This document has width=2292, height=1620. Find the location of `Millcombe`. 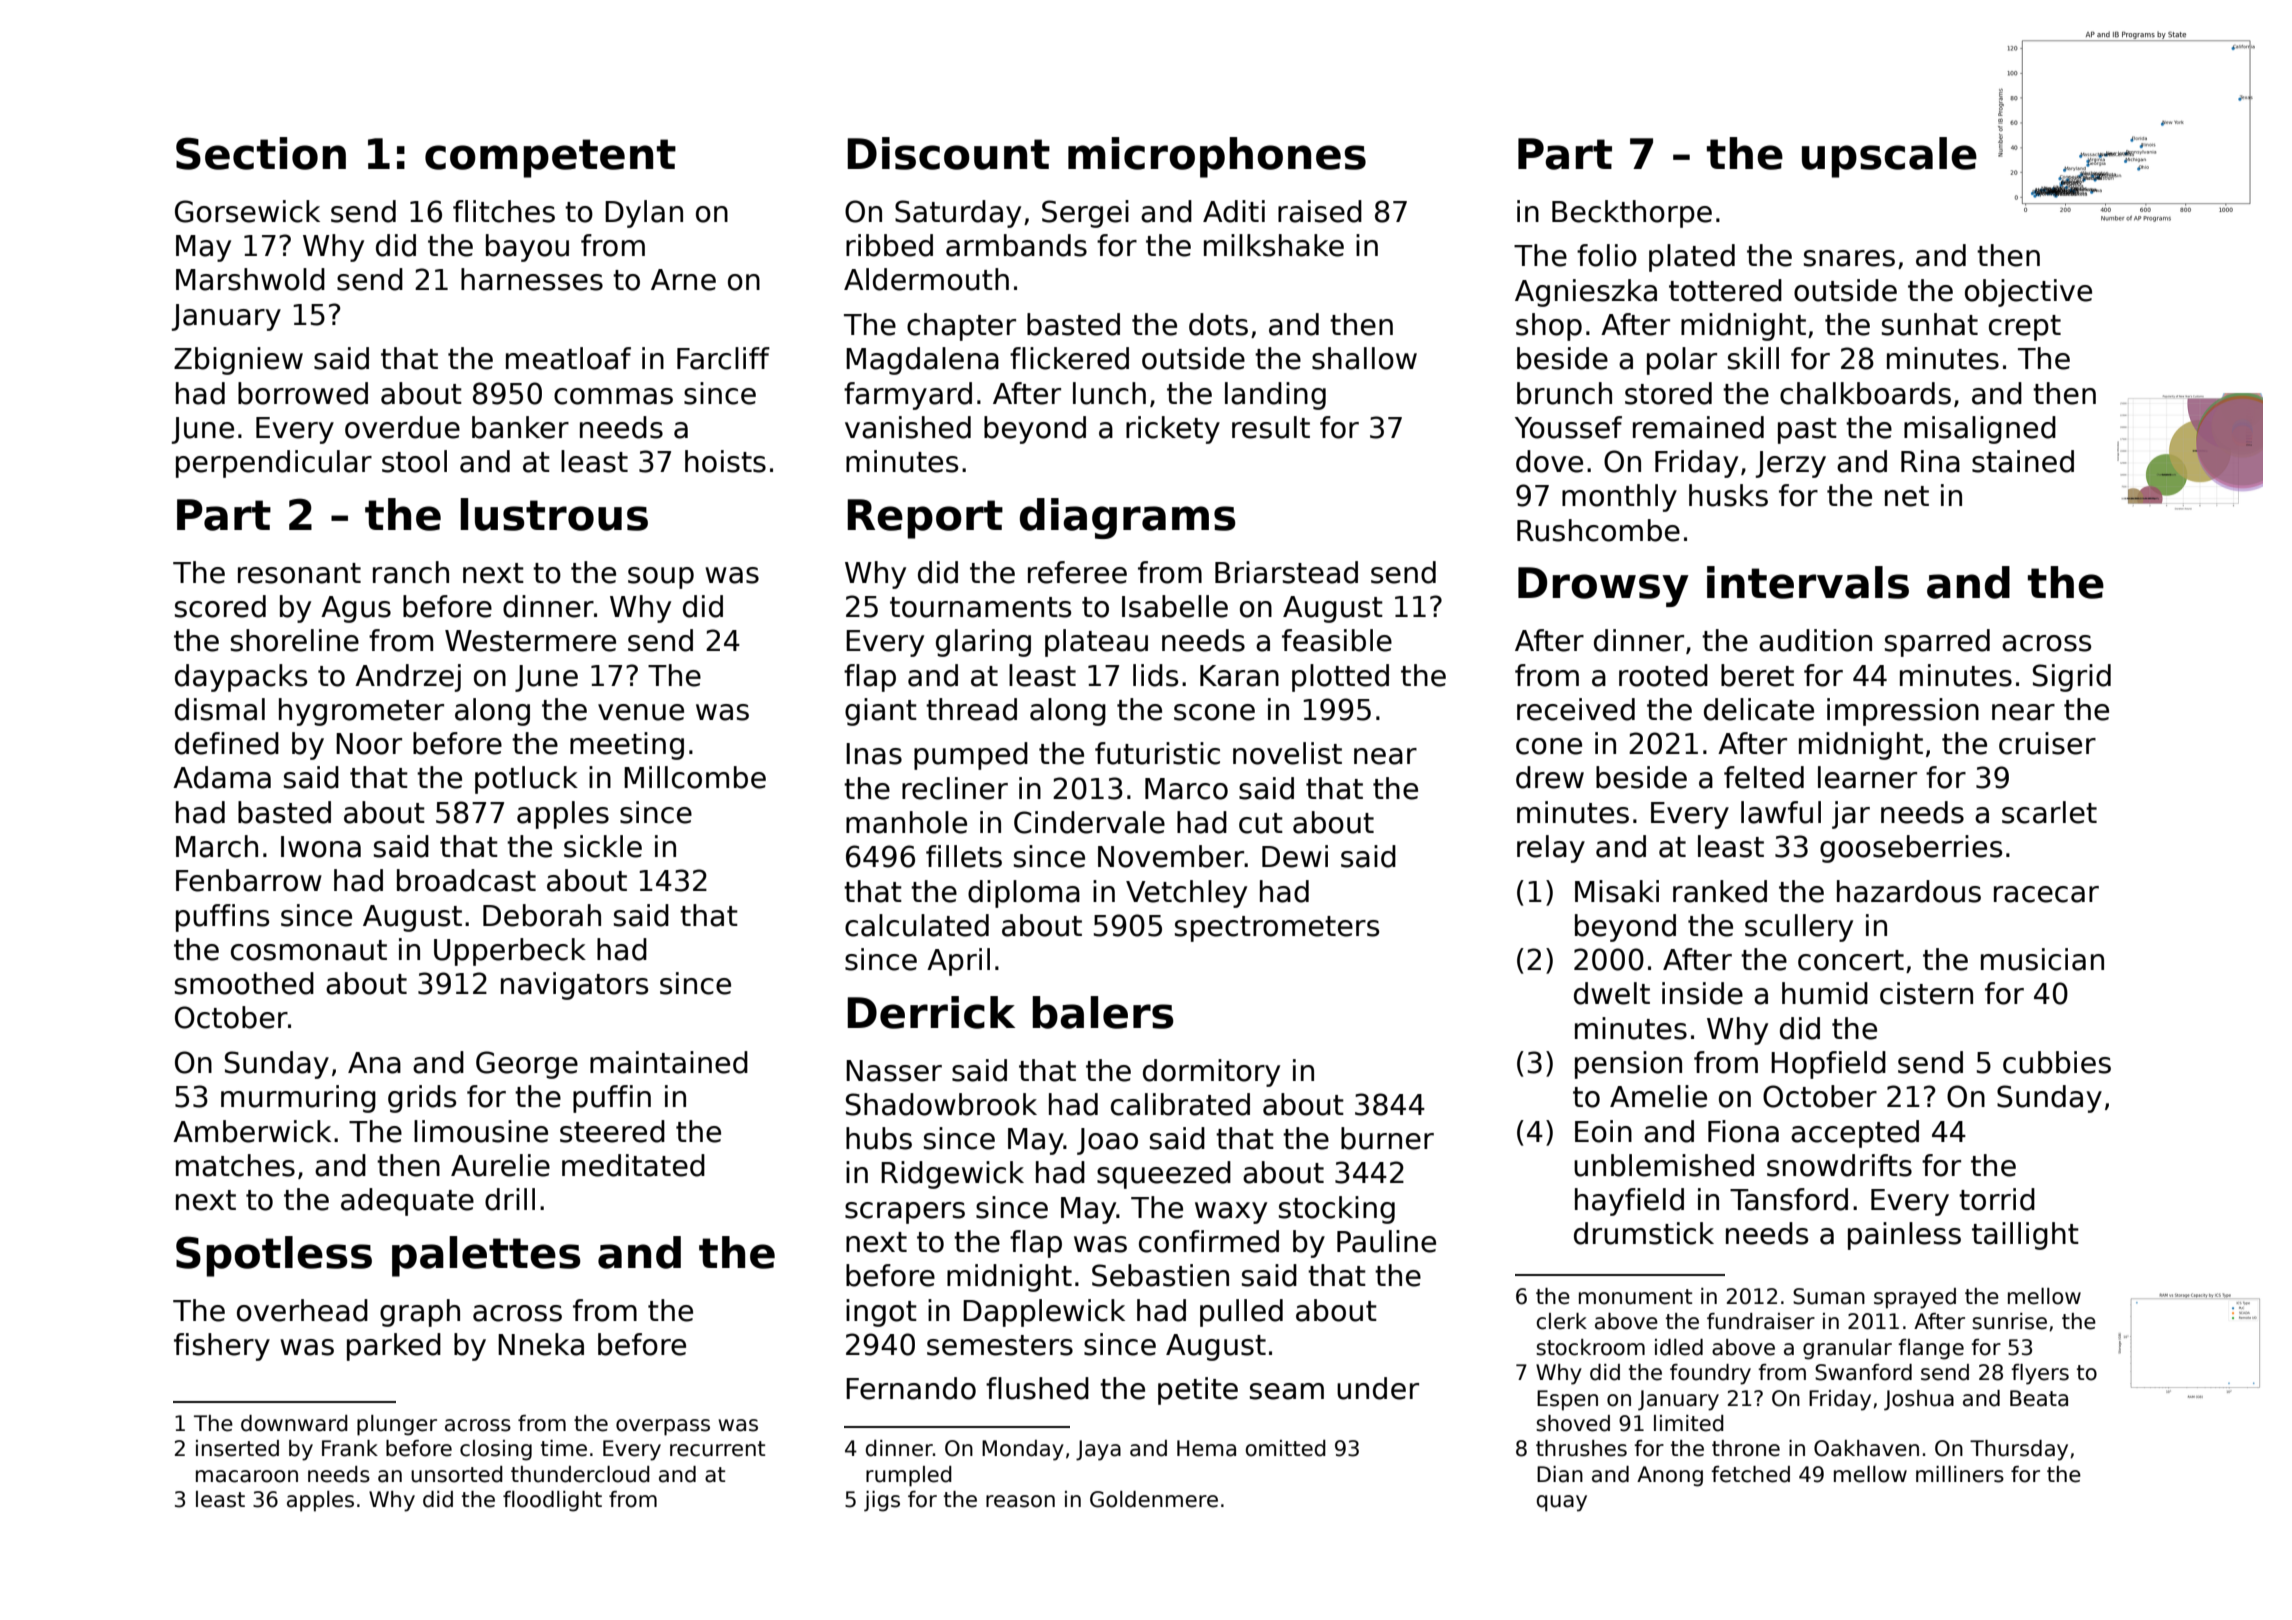

Millcombe is located at coordinates (695, 777).
